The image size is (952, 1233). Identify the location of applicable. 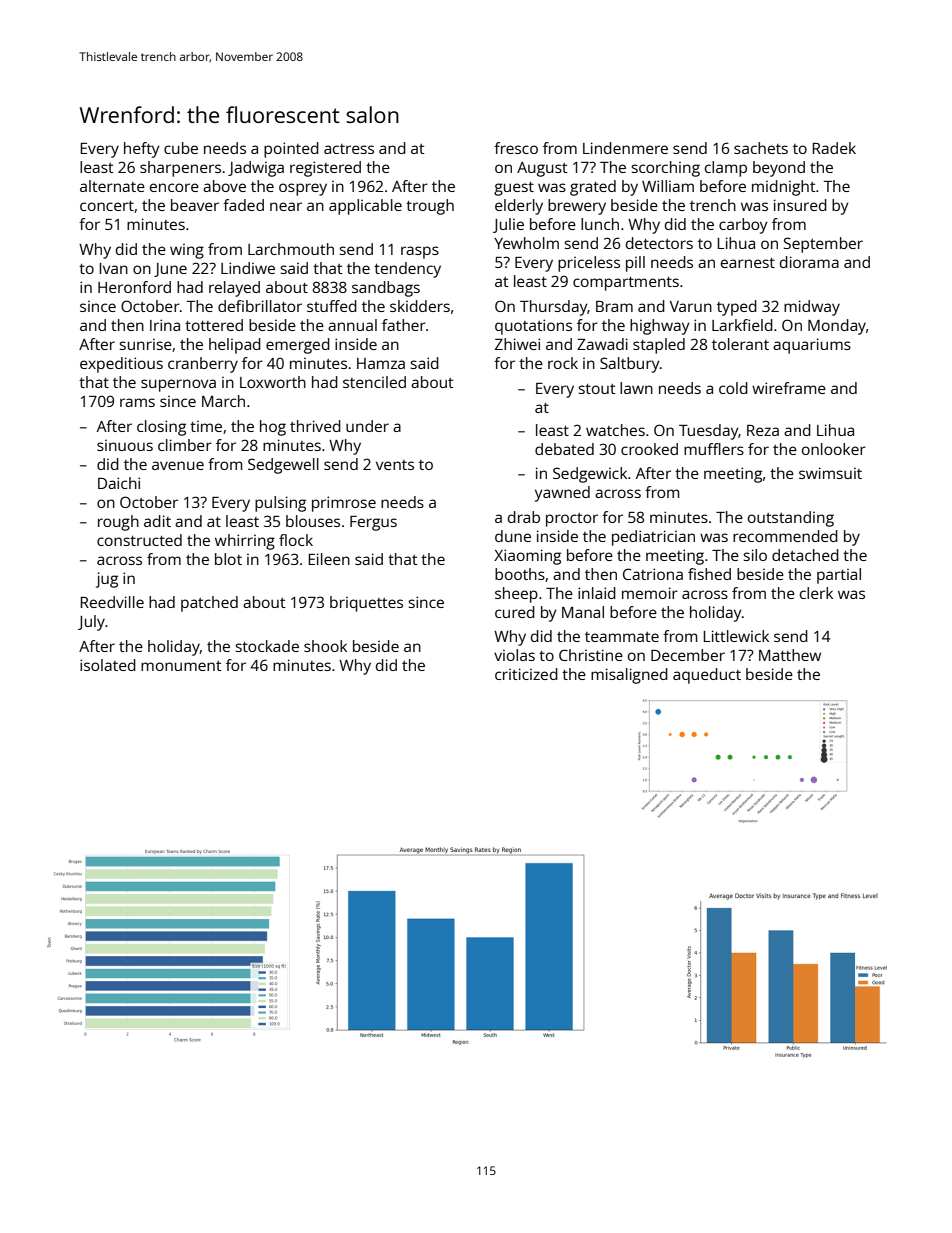
(365, 207).
